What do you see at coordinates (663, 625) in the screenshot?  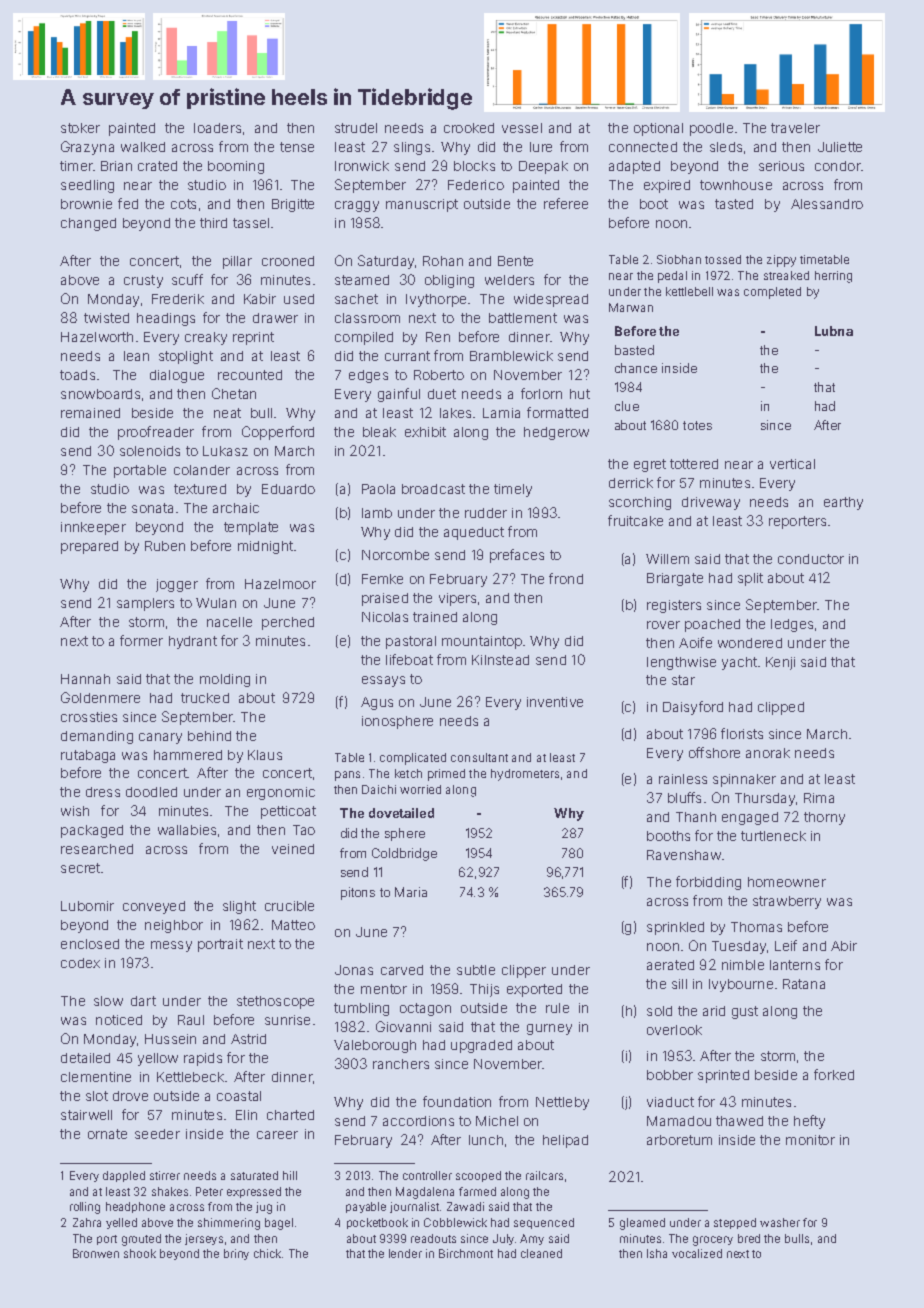 I see `rover` at bounding box center [663, 625].
